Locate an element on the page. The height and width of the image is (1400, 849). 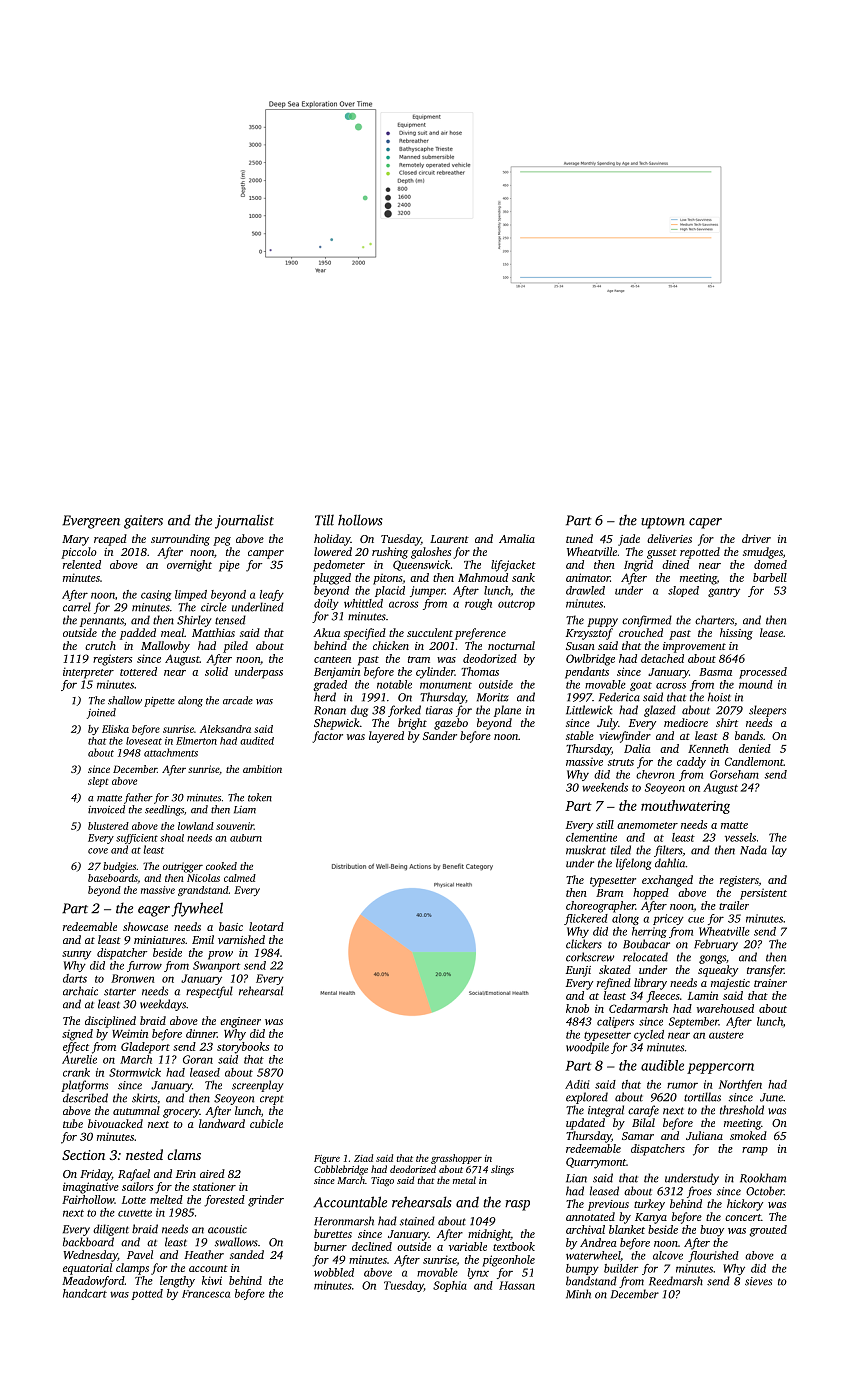
uptown is located at coordinates (663, 523).
